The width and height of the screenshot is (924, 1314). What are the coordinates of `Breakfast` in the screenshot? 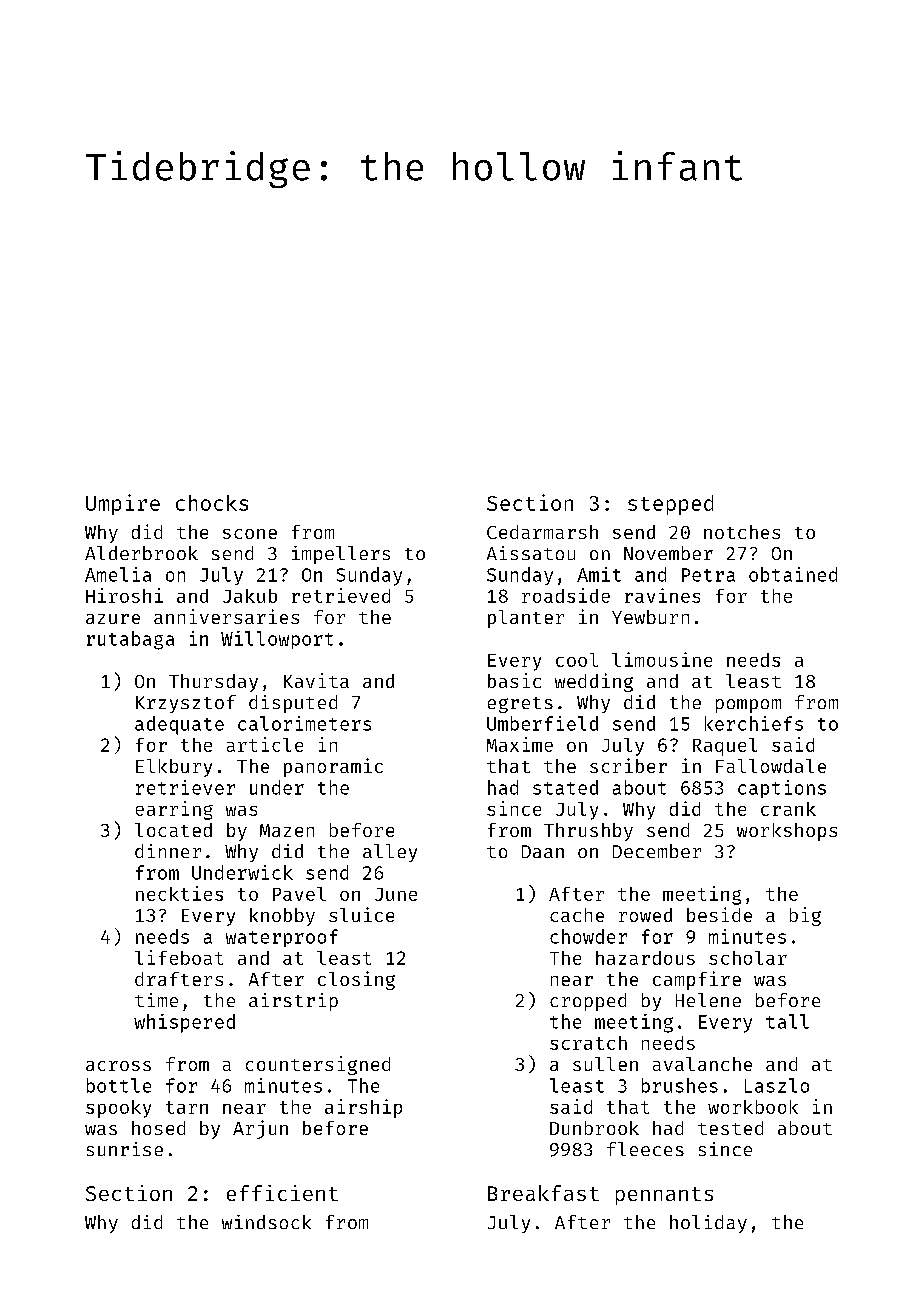 It's located at (543, 1193).
